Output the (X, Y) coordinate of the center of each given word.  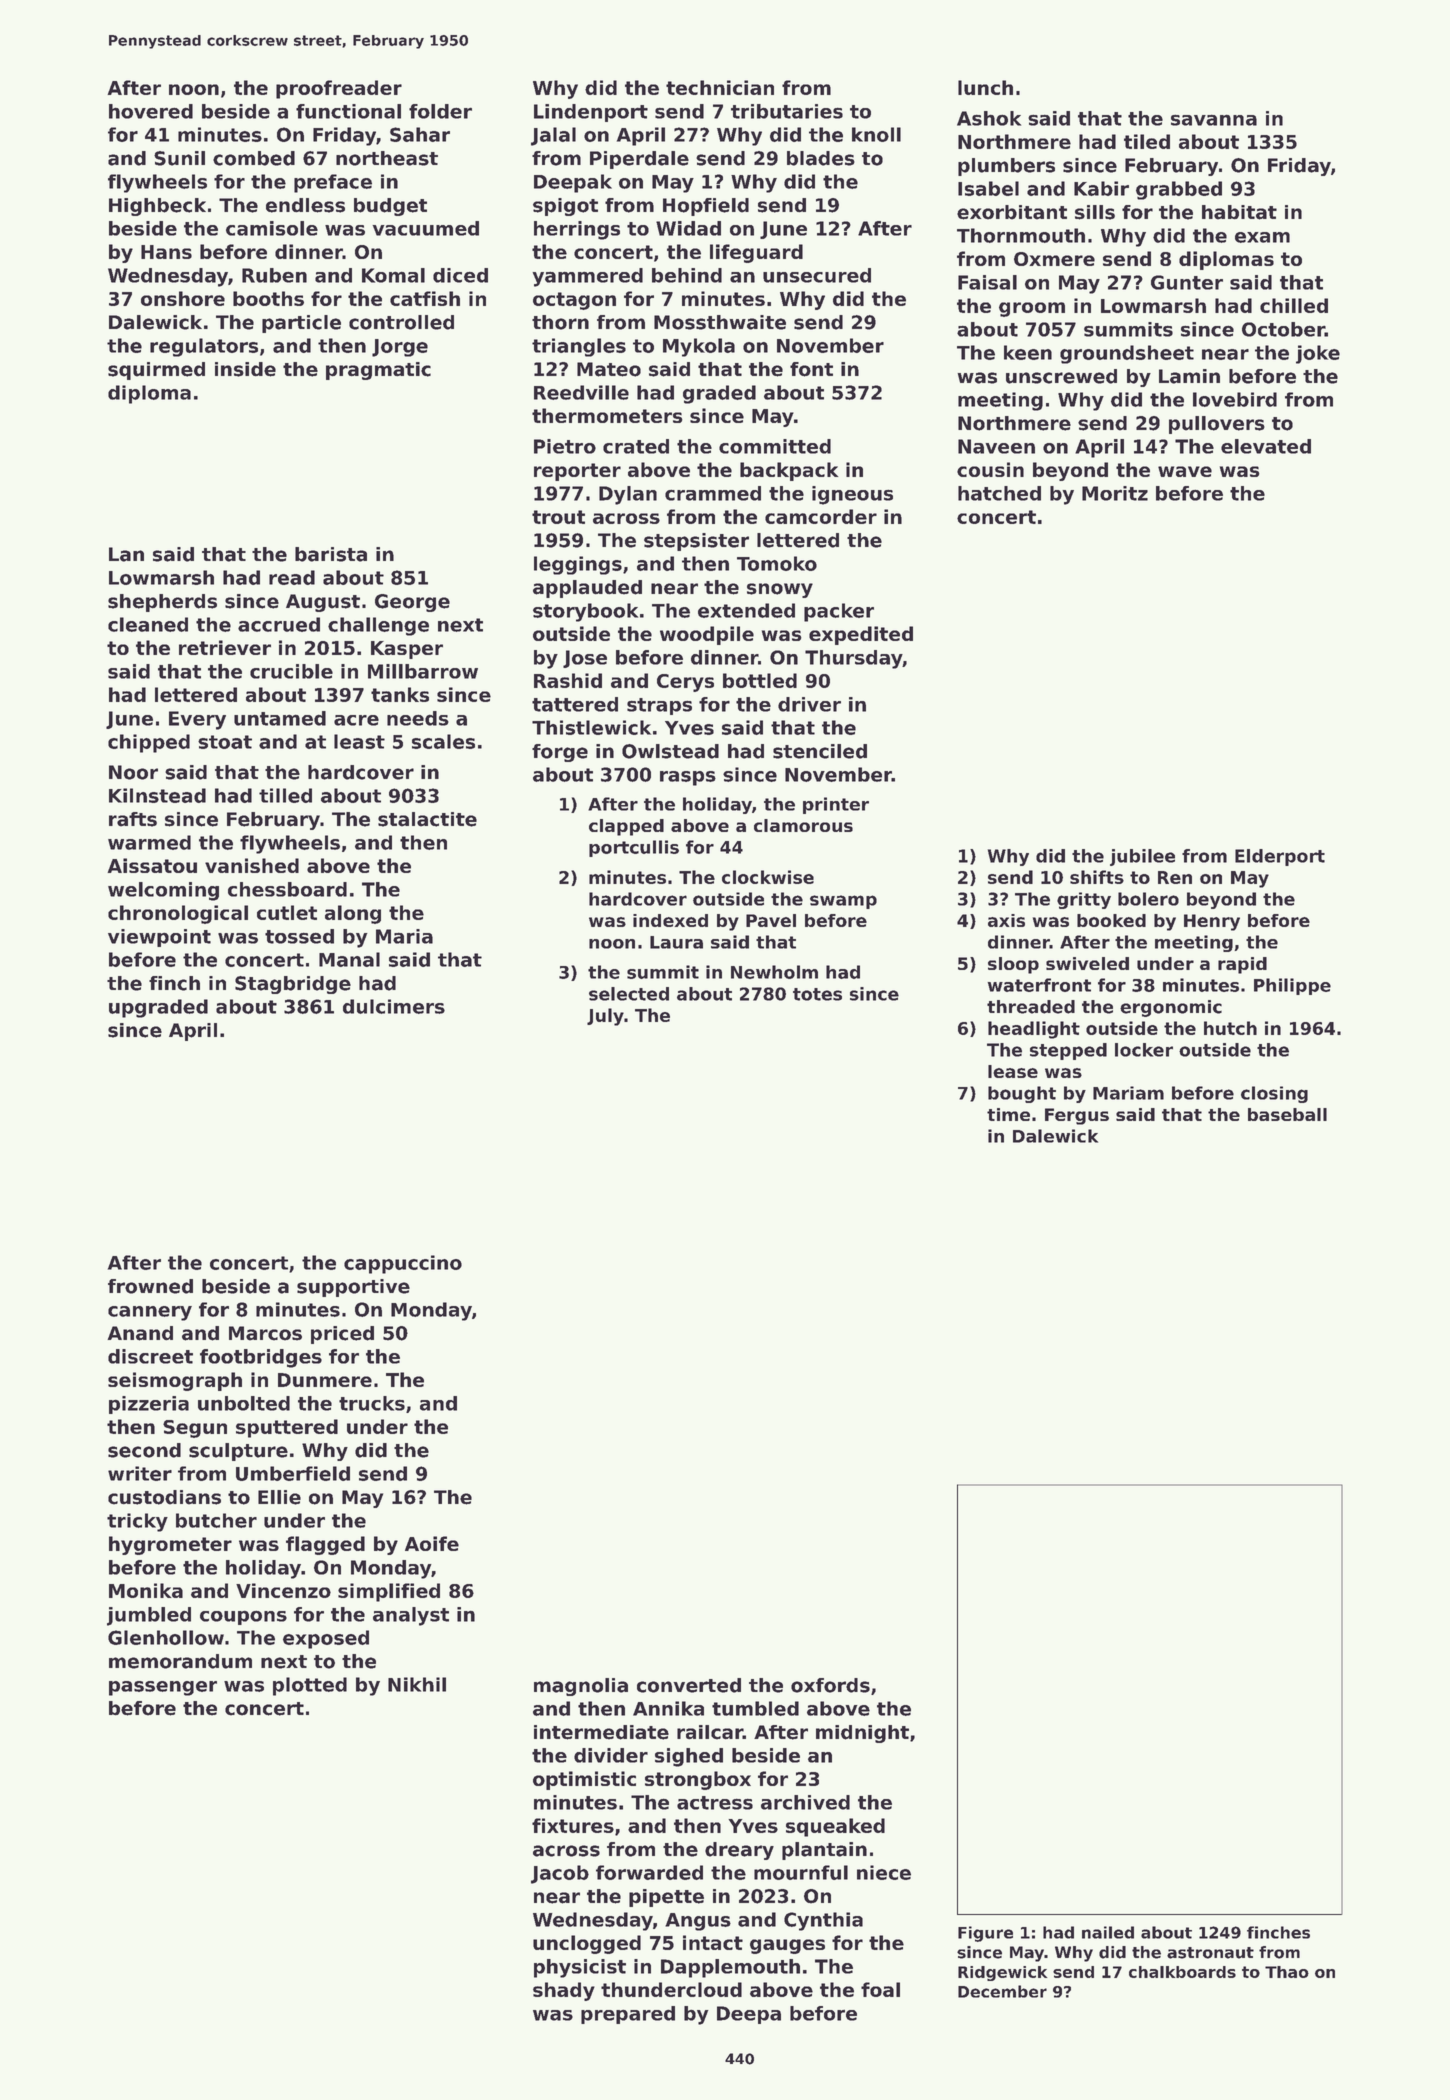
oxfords (830, 1685)
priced (342, 1335)
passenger (163, 1688)
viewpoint (159, 938)
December (1002, 1991)
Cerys (685, 683)
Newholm (774, 972)
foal (880, 1989)
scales (443, 741)
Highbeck (157, 207)
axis (1006, 920)
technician (720, 87)
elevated (1266, 446)
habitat (1239, 212)
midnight (862, 1734)
